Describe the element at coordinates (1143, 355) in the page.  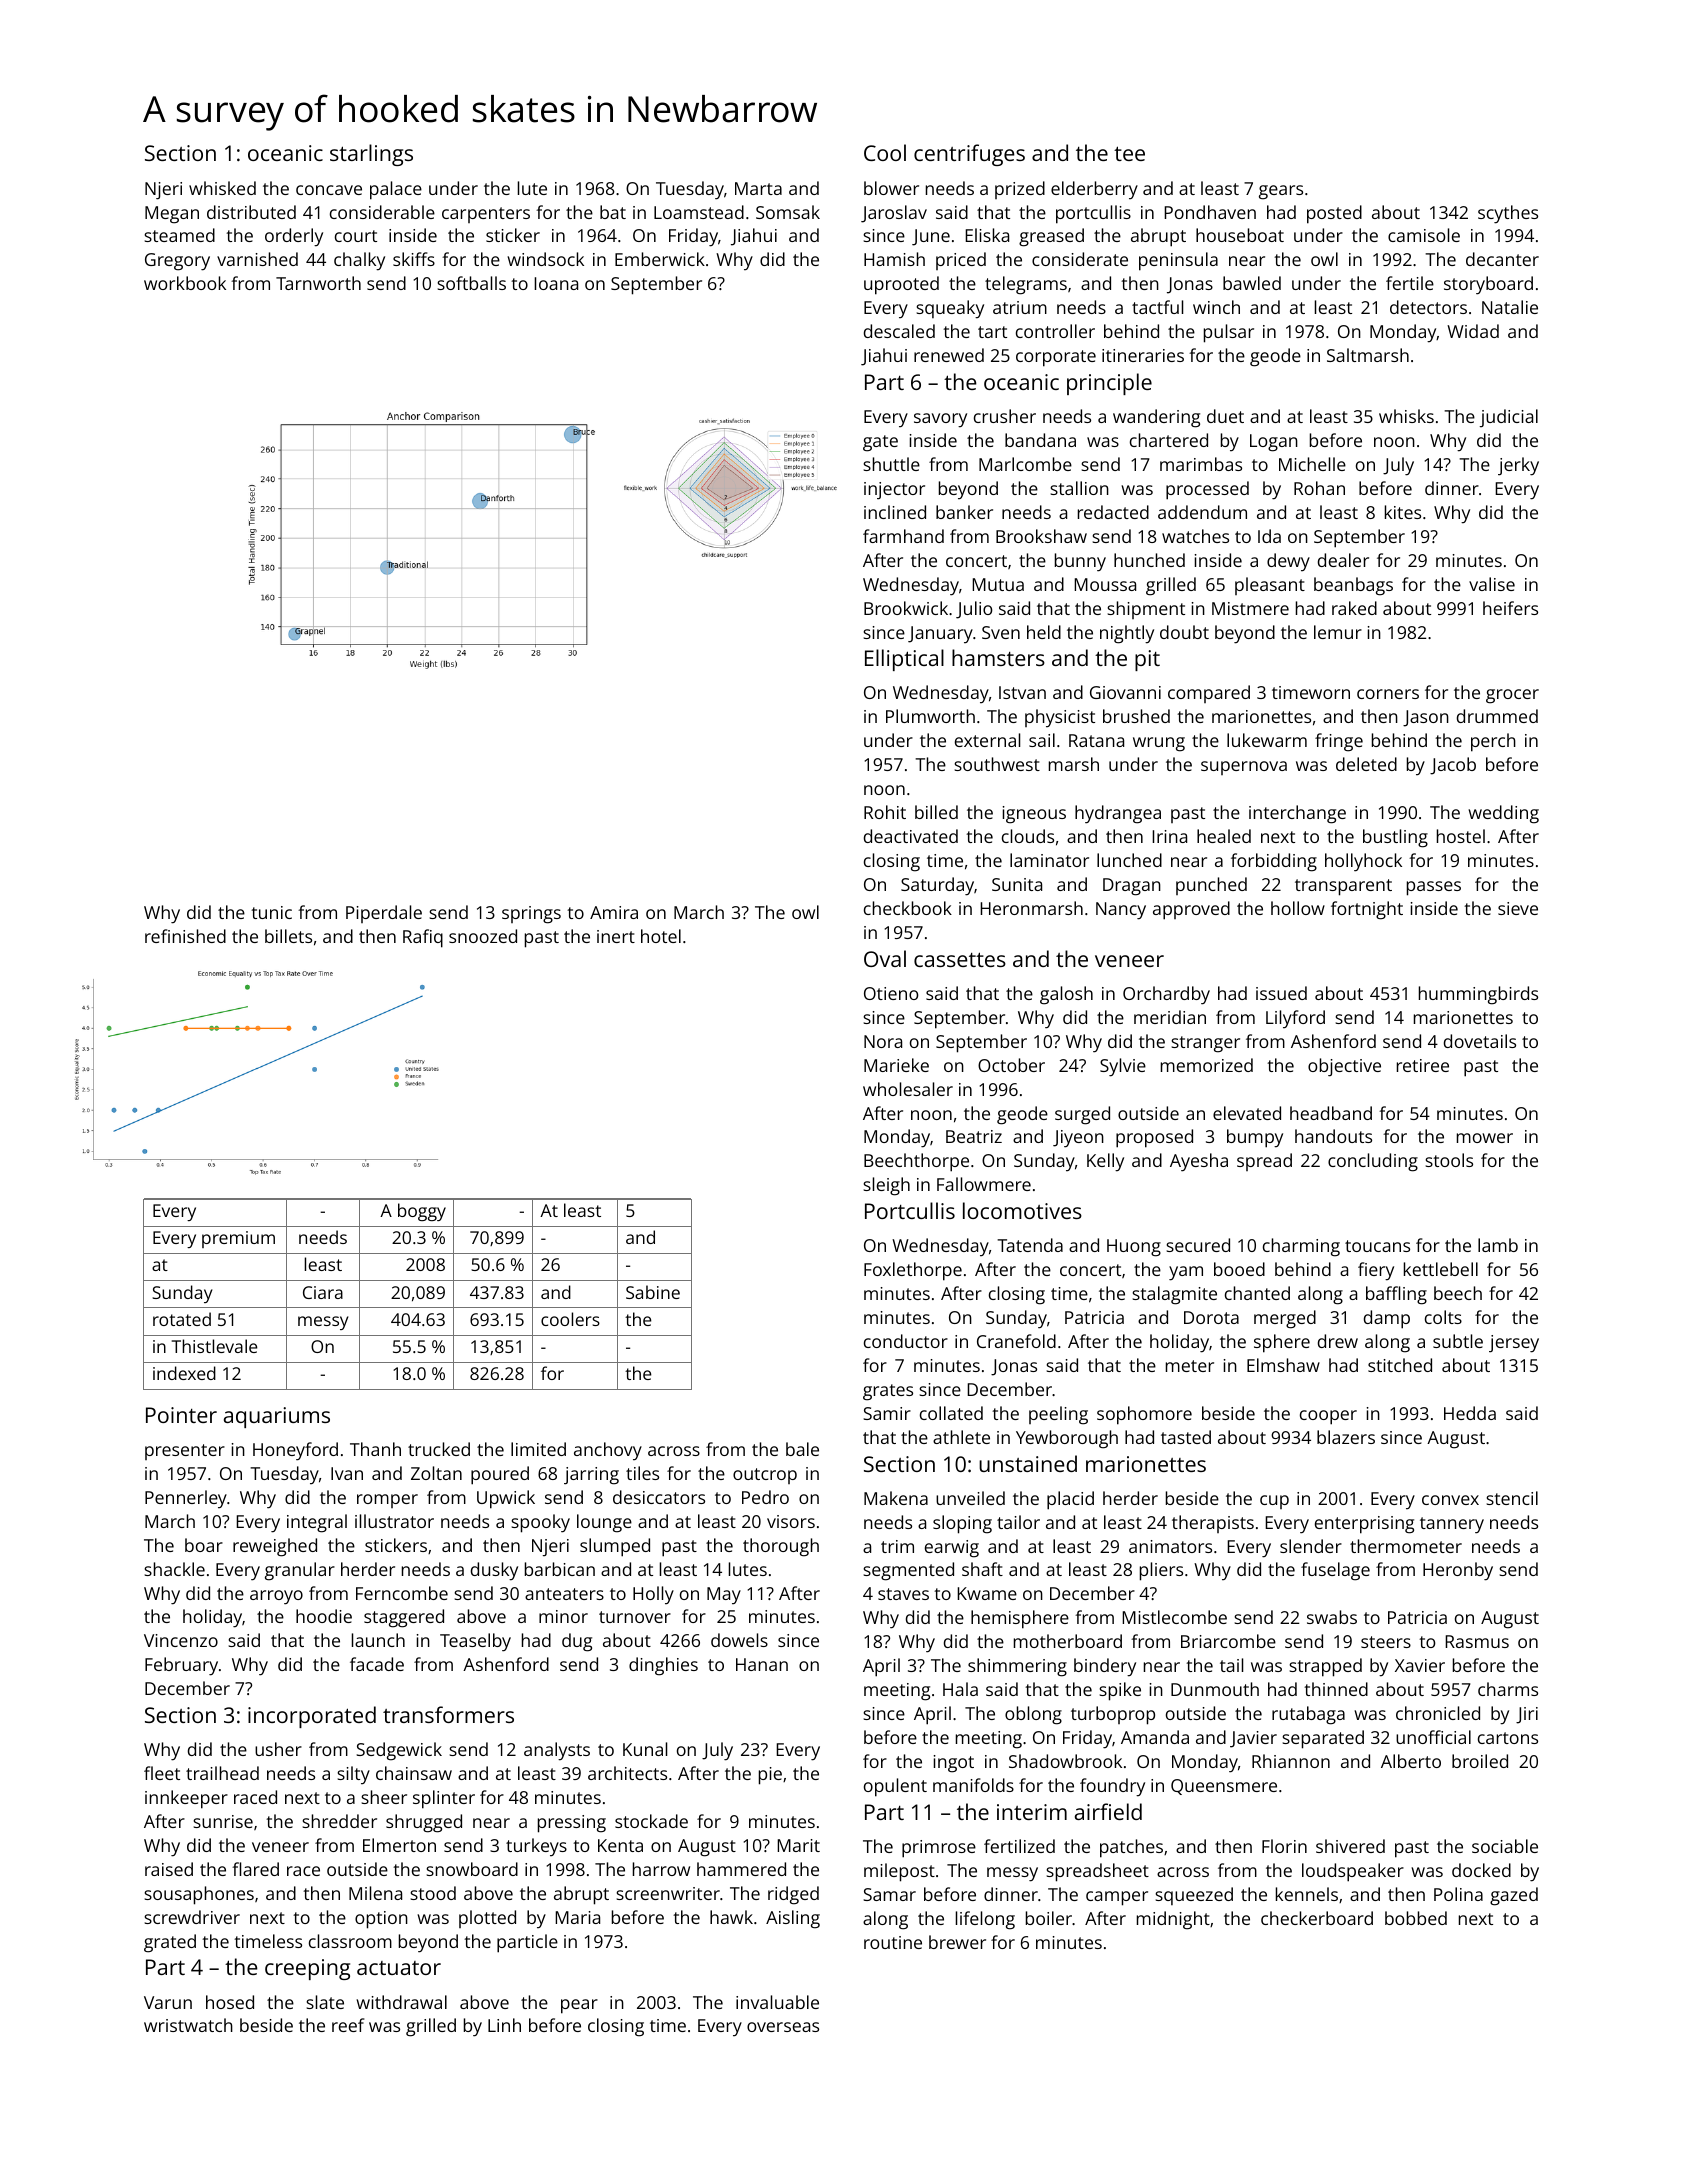
I see `itineraries` at that location.
